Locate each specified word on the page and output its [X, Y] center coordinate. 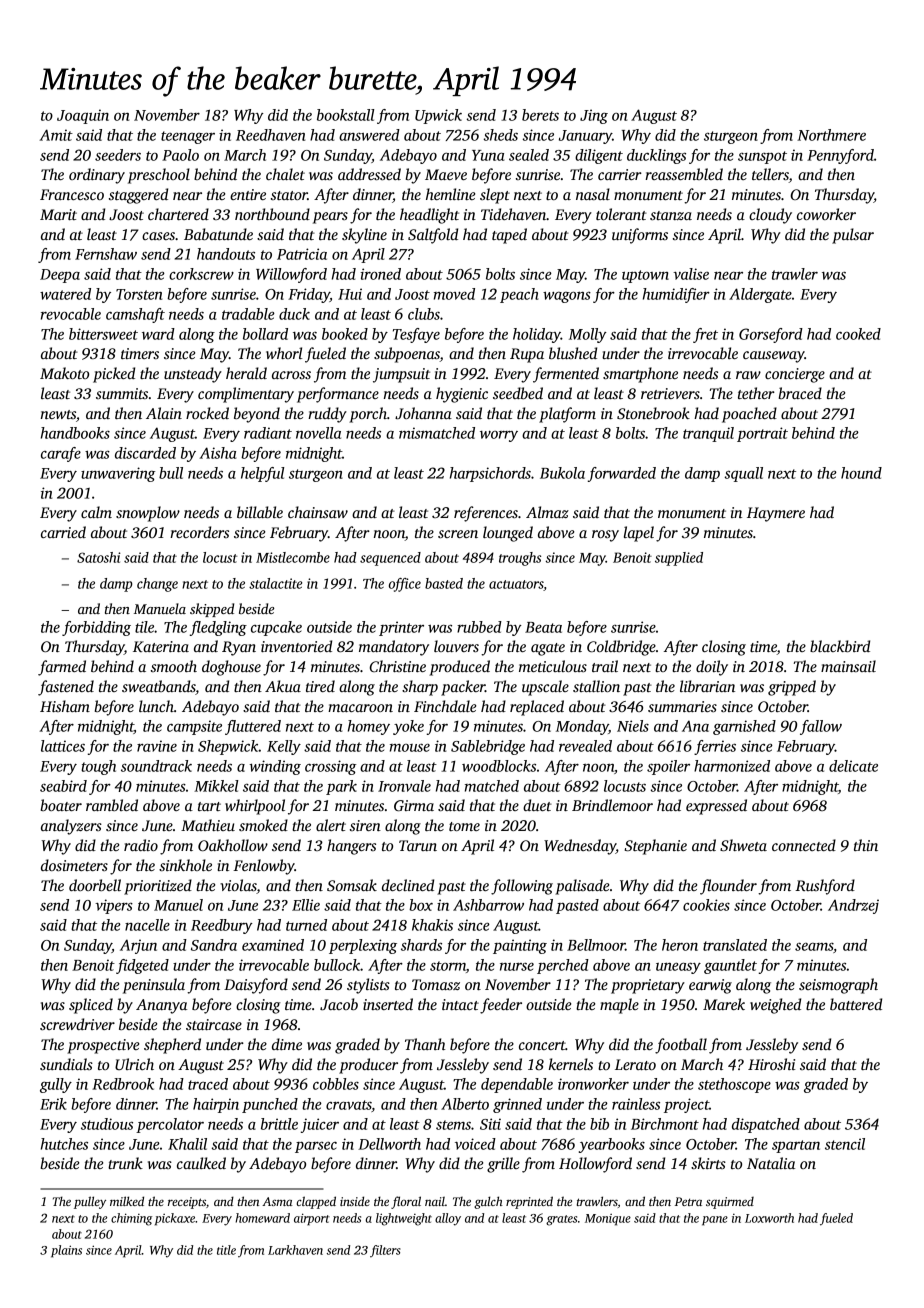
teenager [188, 137]
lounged [508, 534]
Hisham [65, 706]
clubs [424, 314]
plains [66, 1251]
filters [385, 1251]
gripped [792, 688]
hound [861, 473]
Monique [608, 1220]
